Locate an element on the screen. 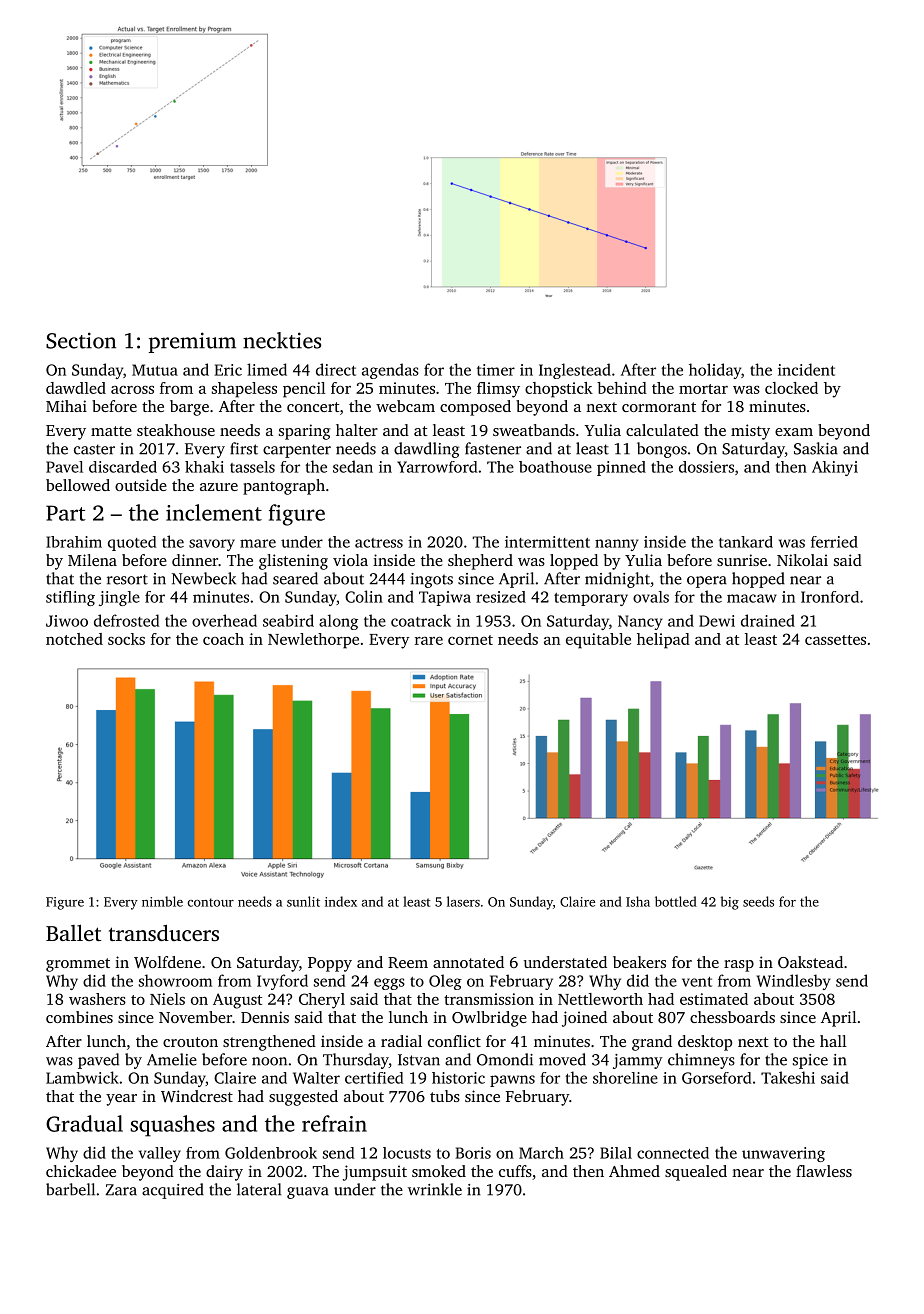 The width and height of the screenshot is (924, 1314). wrinkle is located at coordinates (435, 1189).
